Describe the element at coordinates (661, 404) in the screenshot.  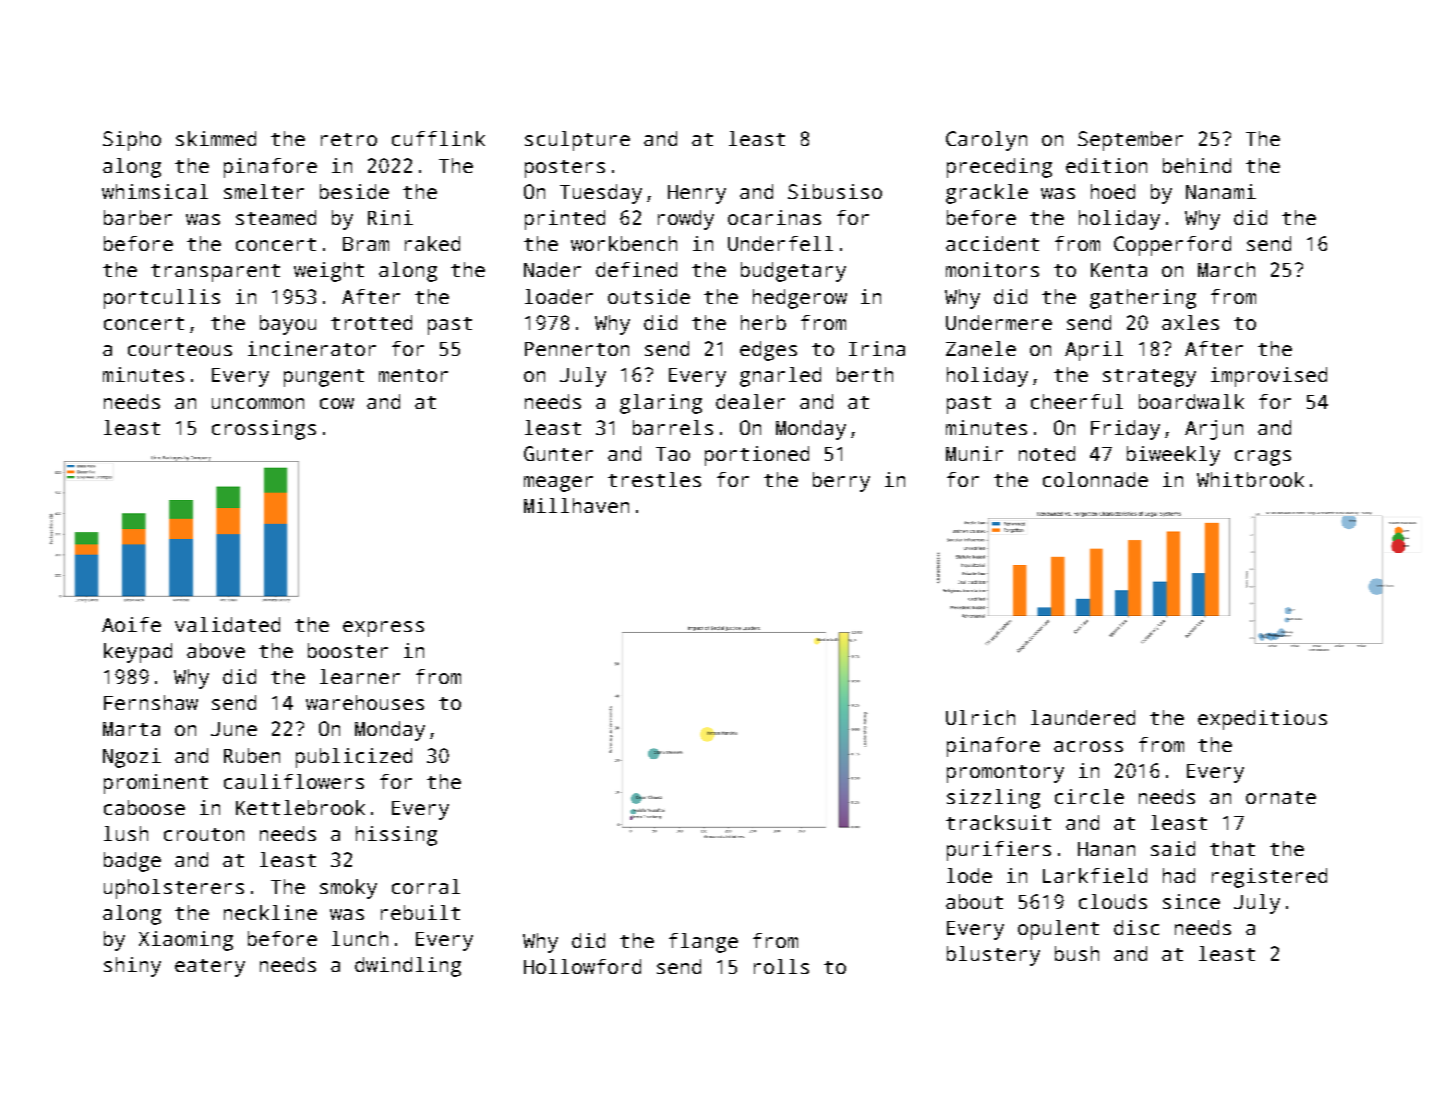
I see `glaring` at that location.
